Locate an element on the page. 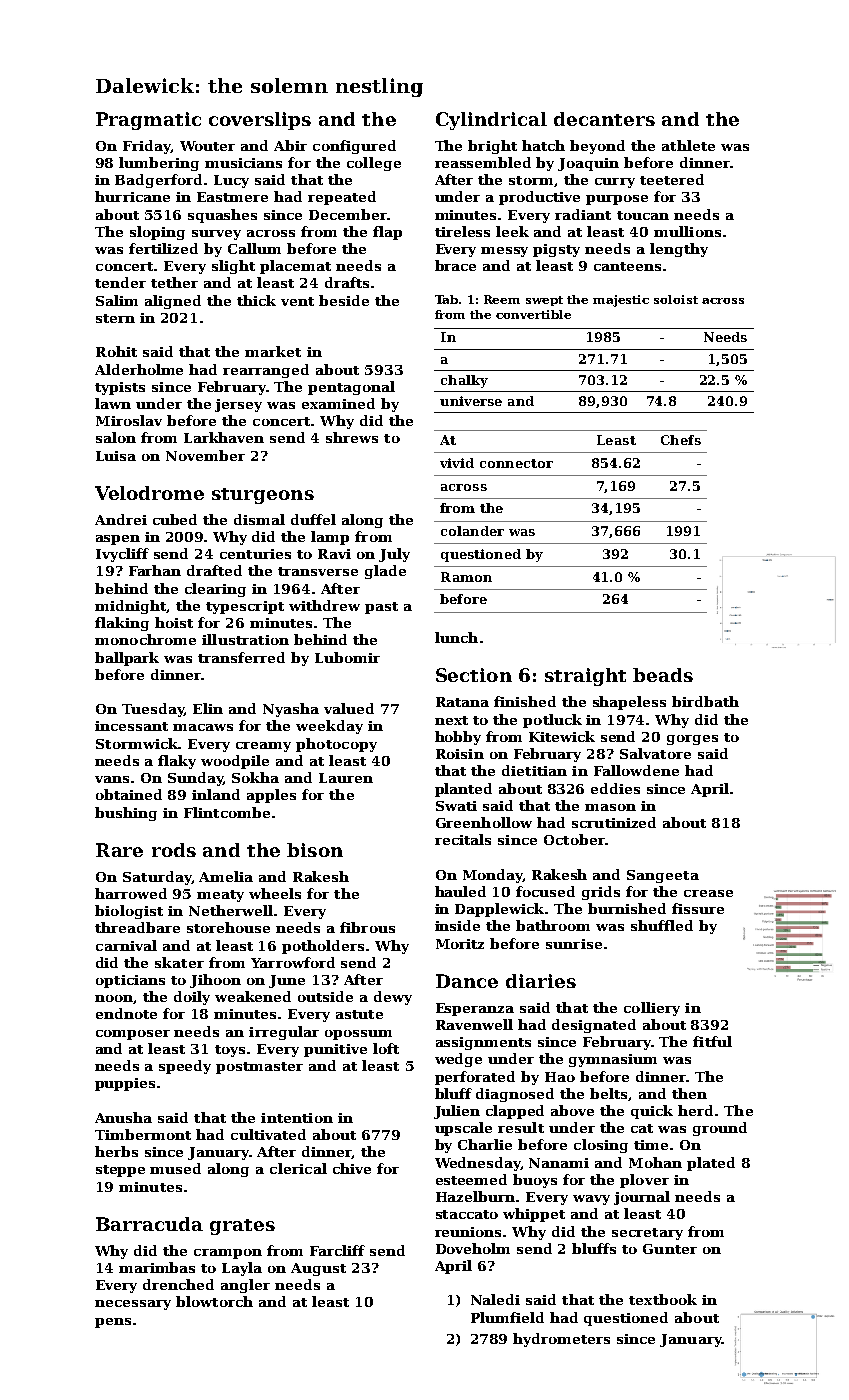 The height and width of the page is (1400, 849). Barracuda is located at coordinates (149, 1224).
